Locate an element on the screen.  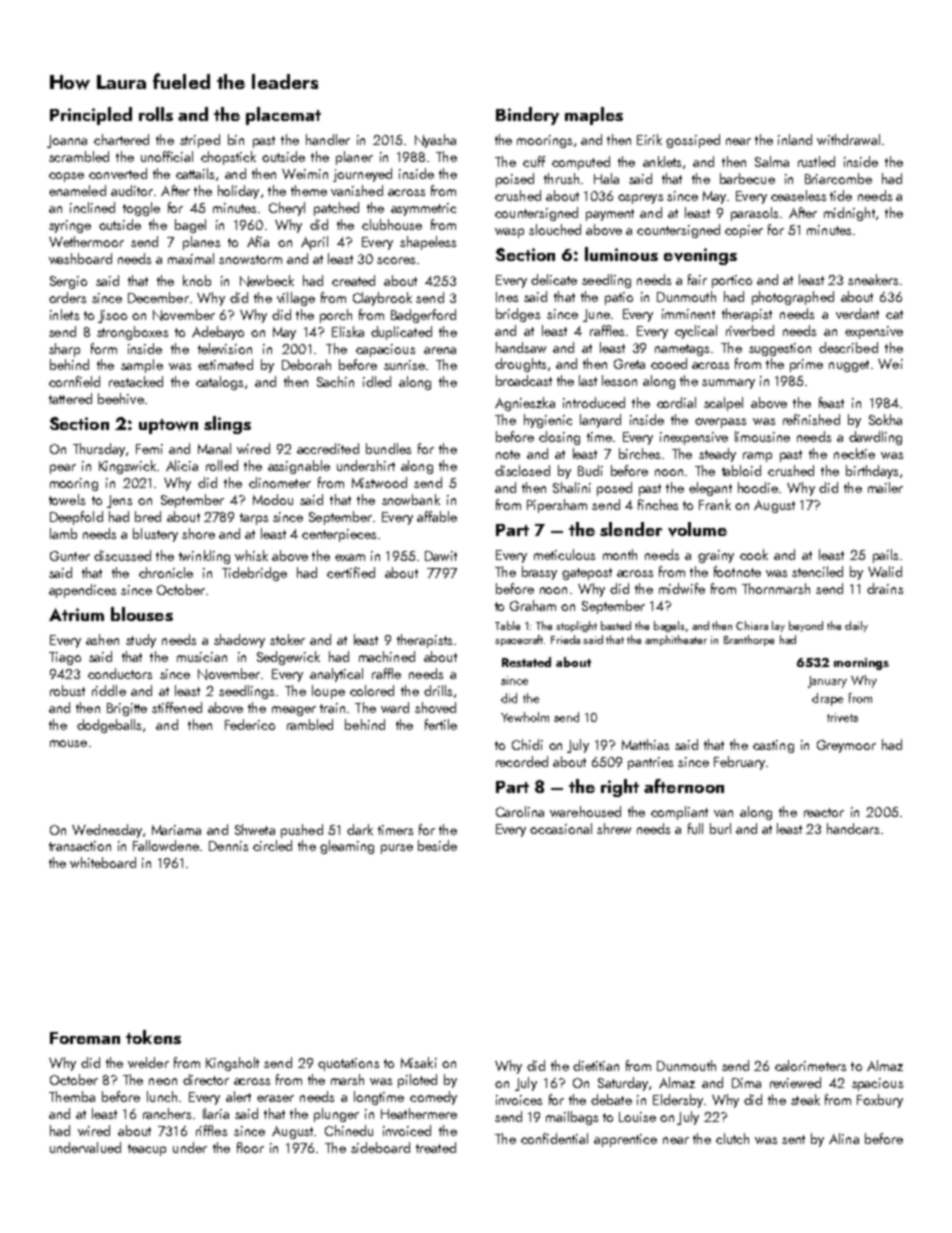
chopstick is located at coordinates (228, 158).
